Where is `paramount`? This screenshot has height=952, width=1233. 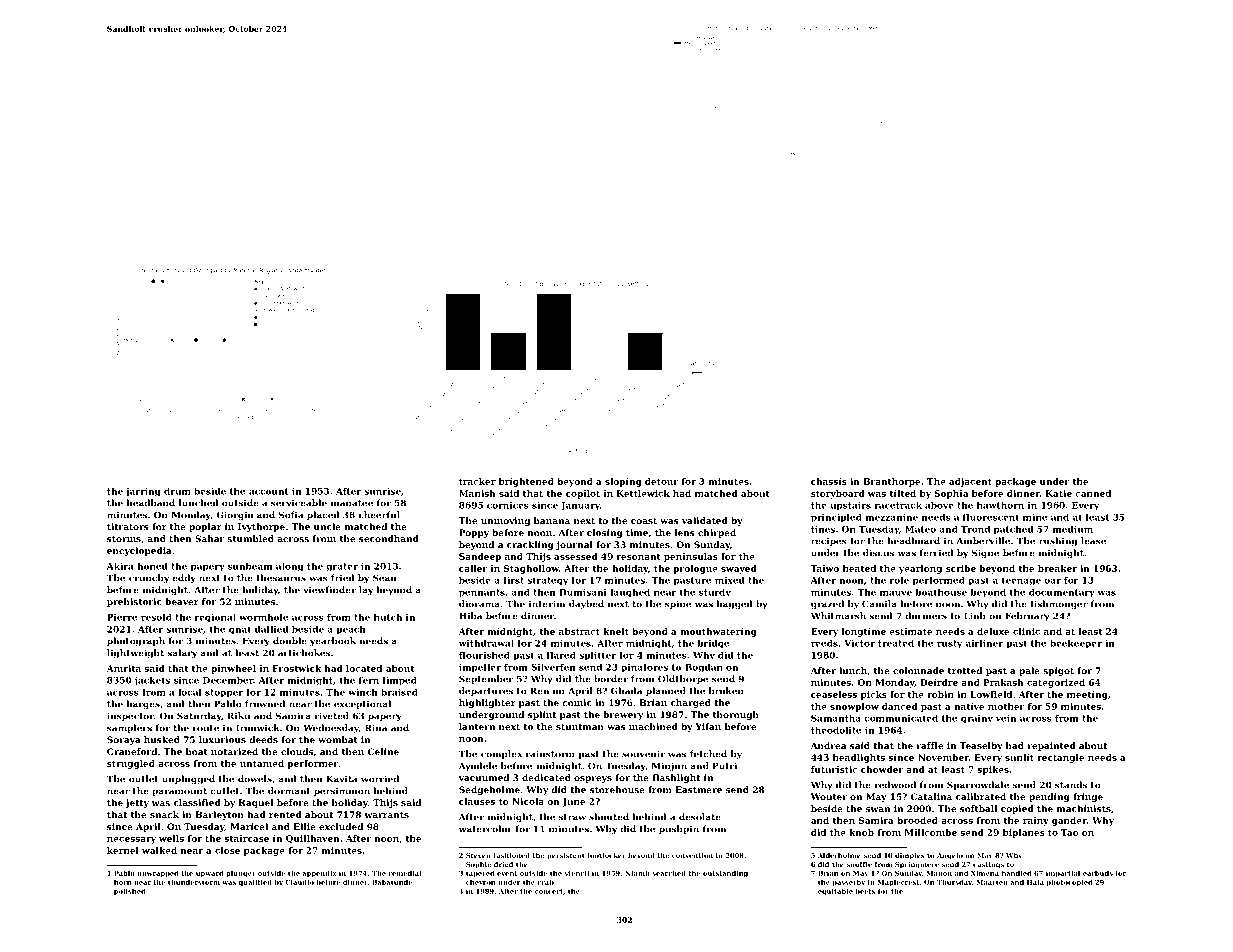
paramount is located at coordinates (179, 792).
